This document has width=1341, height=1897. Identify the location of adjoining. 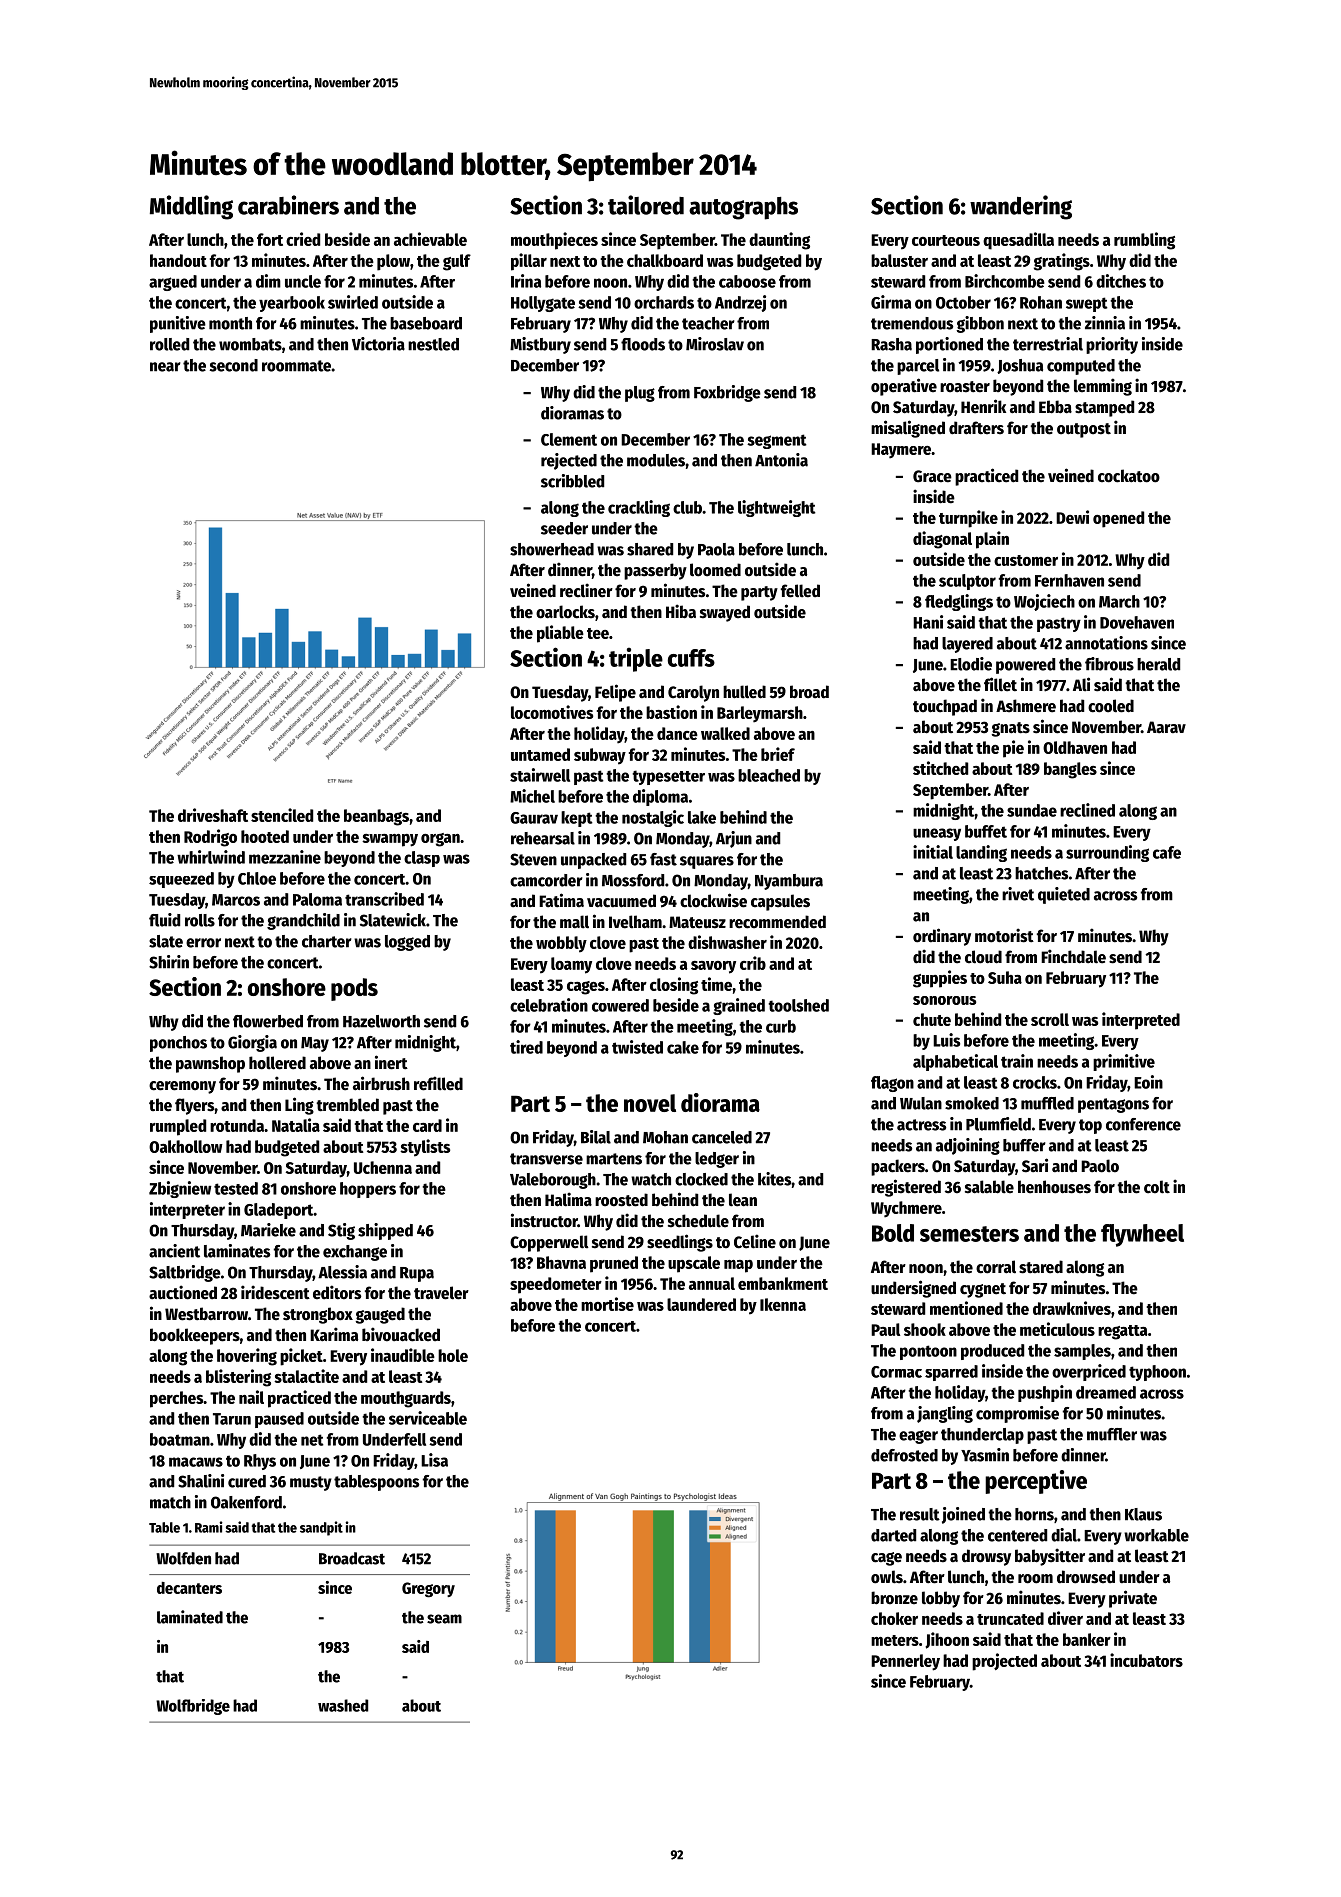
(968, 1146).
